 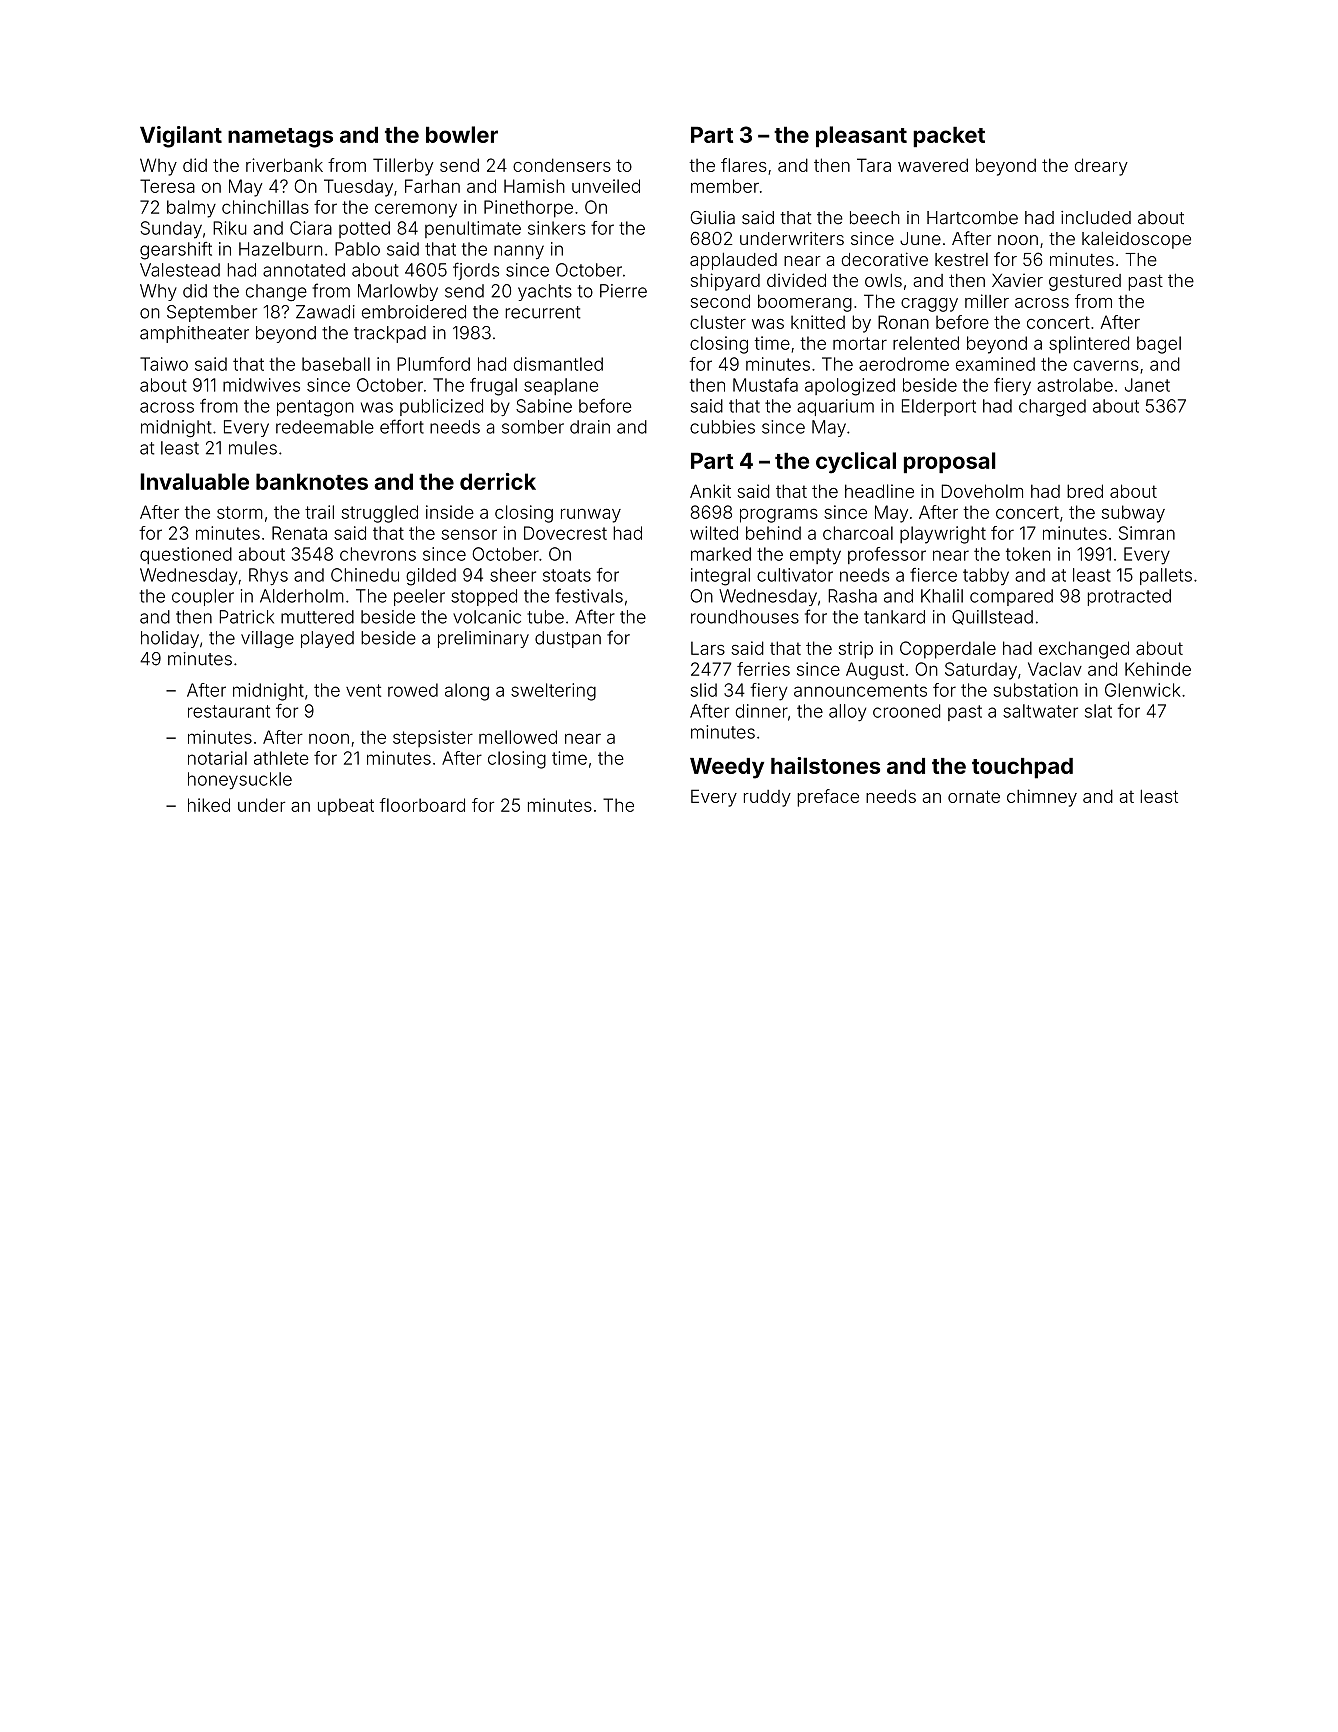 What do you see at coordinates (167, 186) in the screenshot?
I see `Teresa` at bounding box center [167, 186].
